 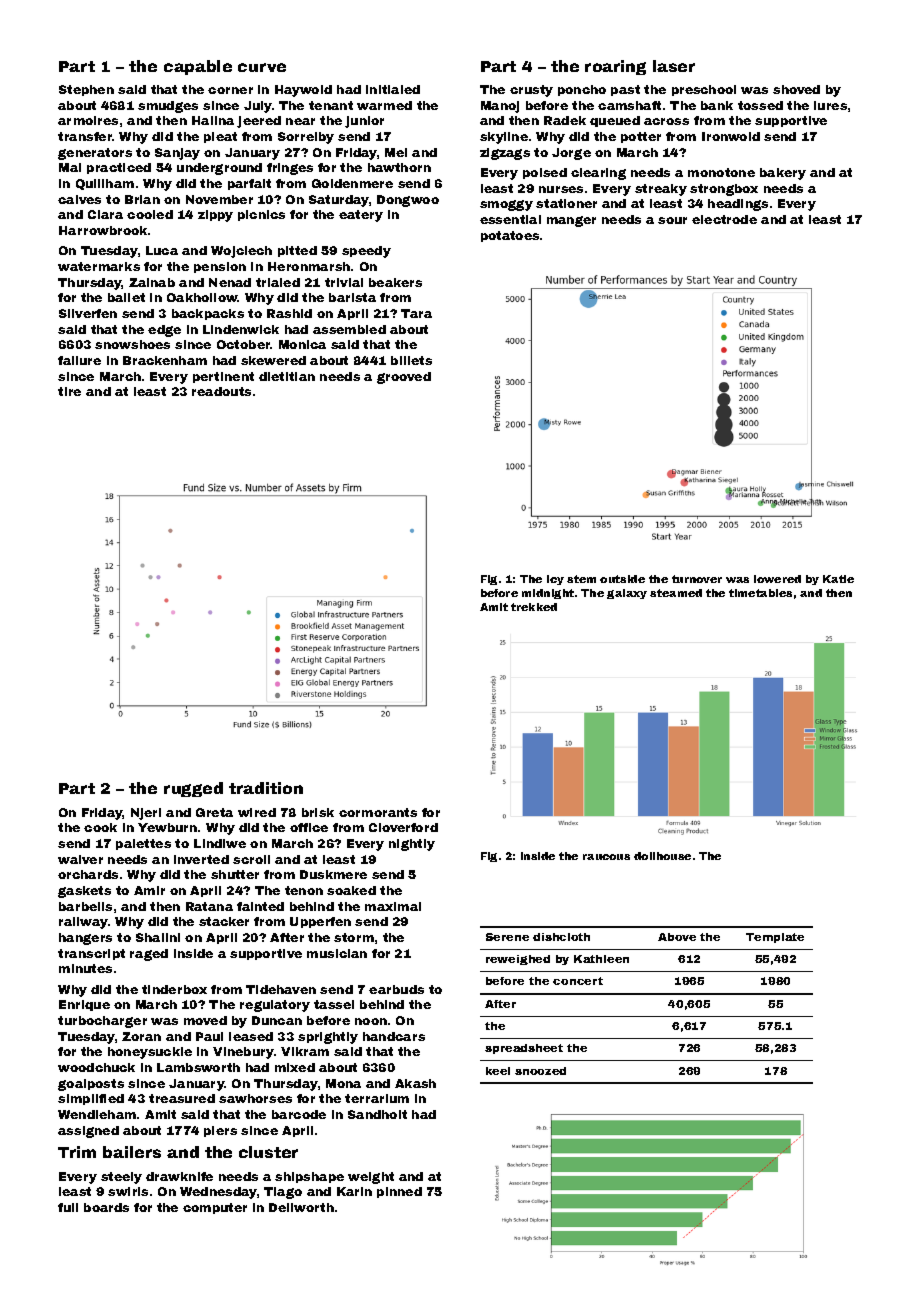 What do you see at coordinates (676, 593) in the screenshot?
I see `steamed` at bounding box center [676, 593].
